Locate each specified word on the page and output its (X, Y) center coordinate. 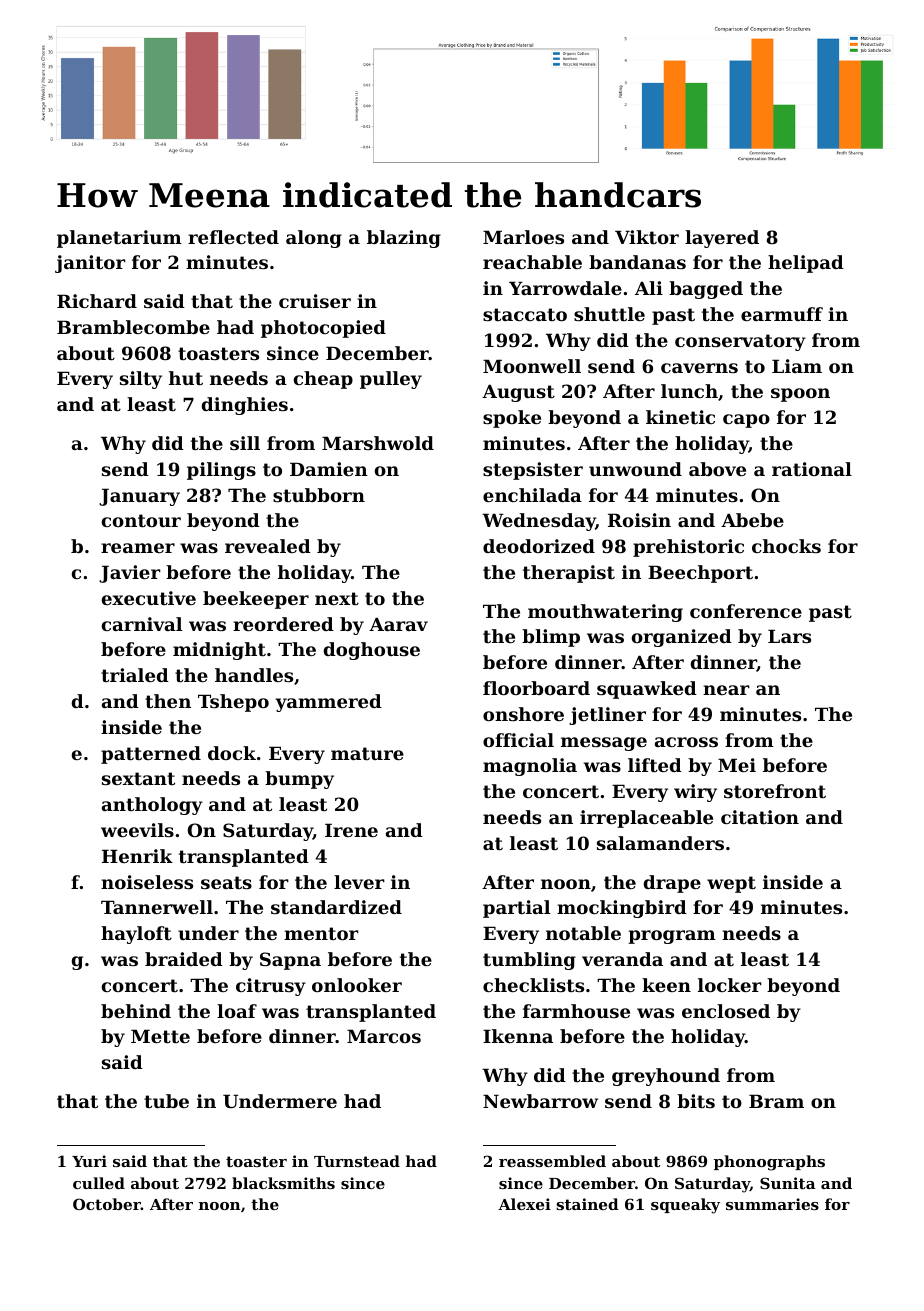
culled (99, 1183)
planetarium (119, 239)
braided (184, 959)
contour (141, 520)
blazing (404, 239)
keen (666, 985)
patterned (151, 755)
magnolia (530, 767)
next (337, 598)
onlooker (357, 985)
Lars (789, 636)
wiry (695, 793)
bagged (706, 290)
